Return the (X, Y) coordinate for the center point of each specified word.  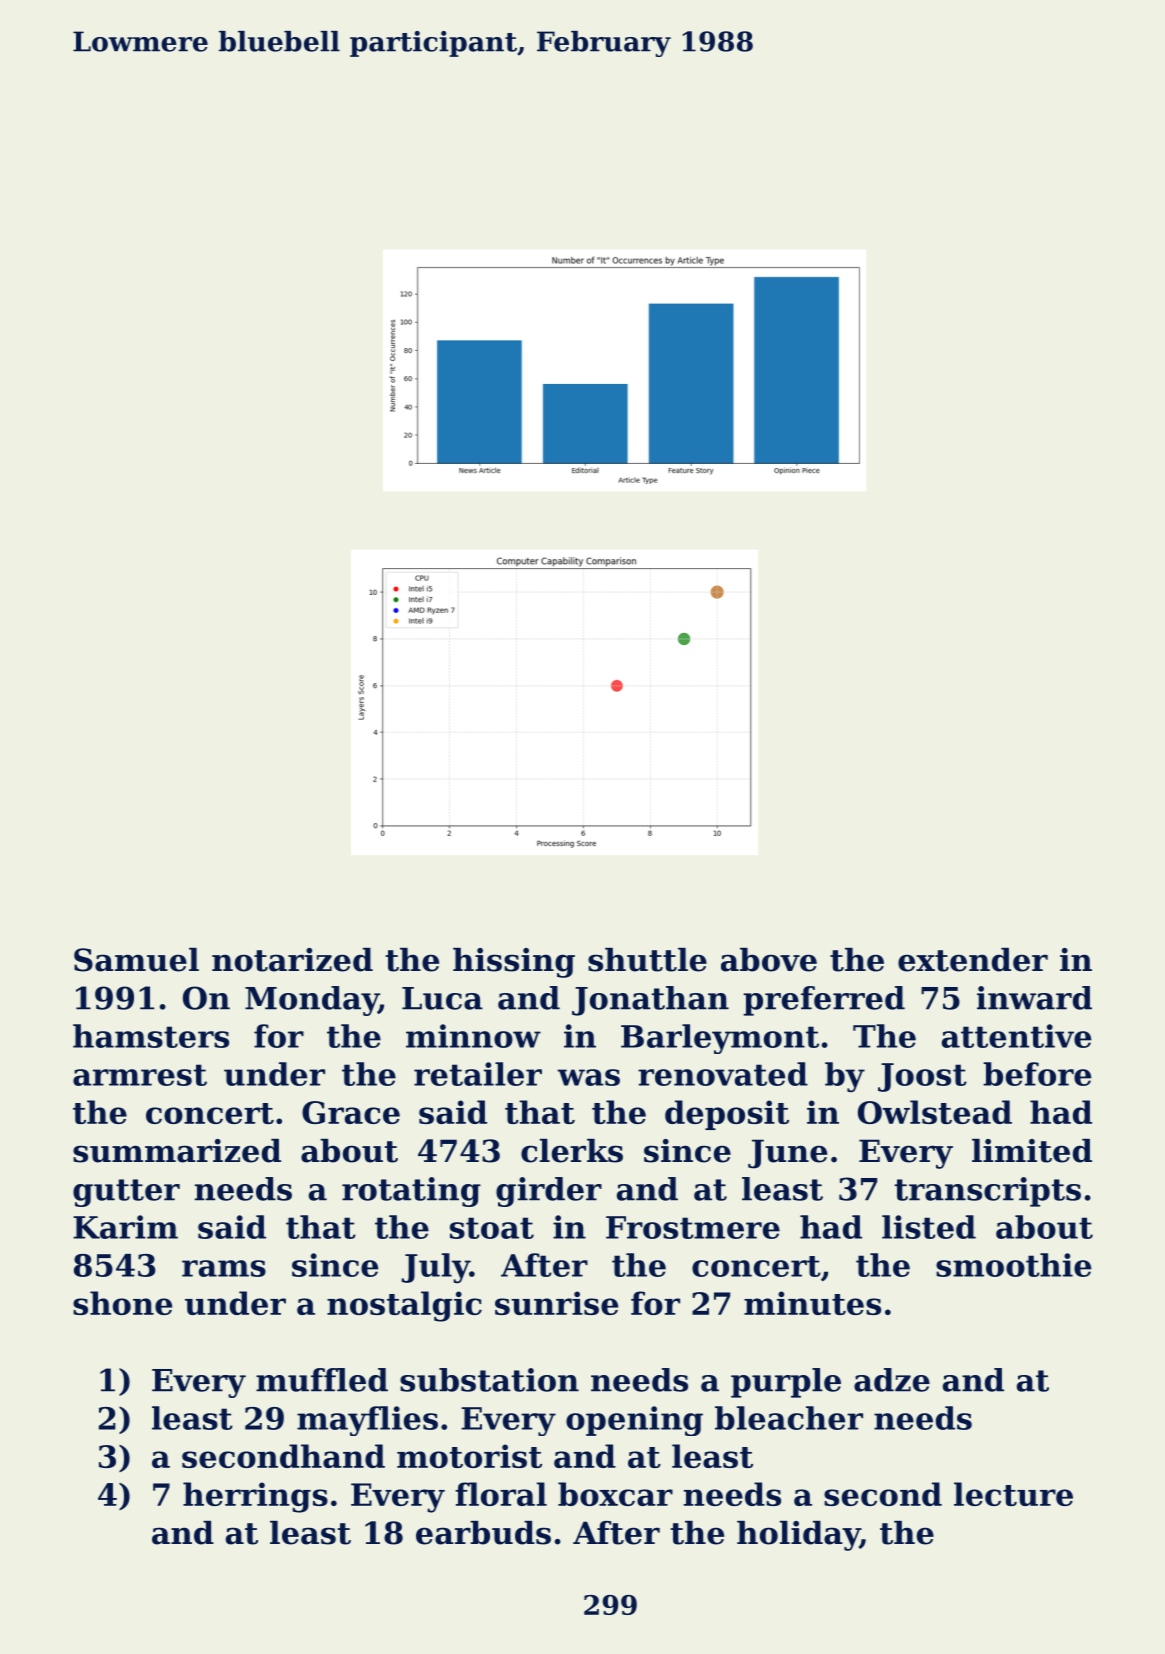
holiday (798, 1536)
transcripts (987, 1192)
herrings (255, 1497)
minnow (473, 1036)
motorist (469, 1456)
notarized (292, 960)
